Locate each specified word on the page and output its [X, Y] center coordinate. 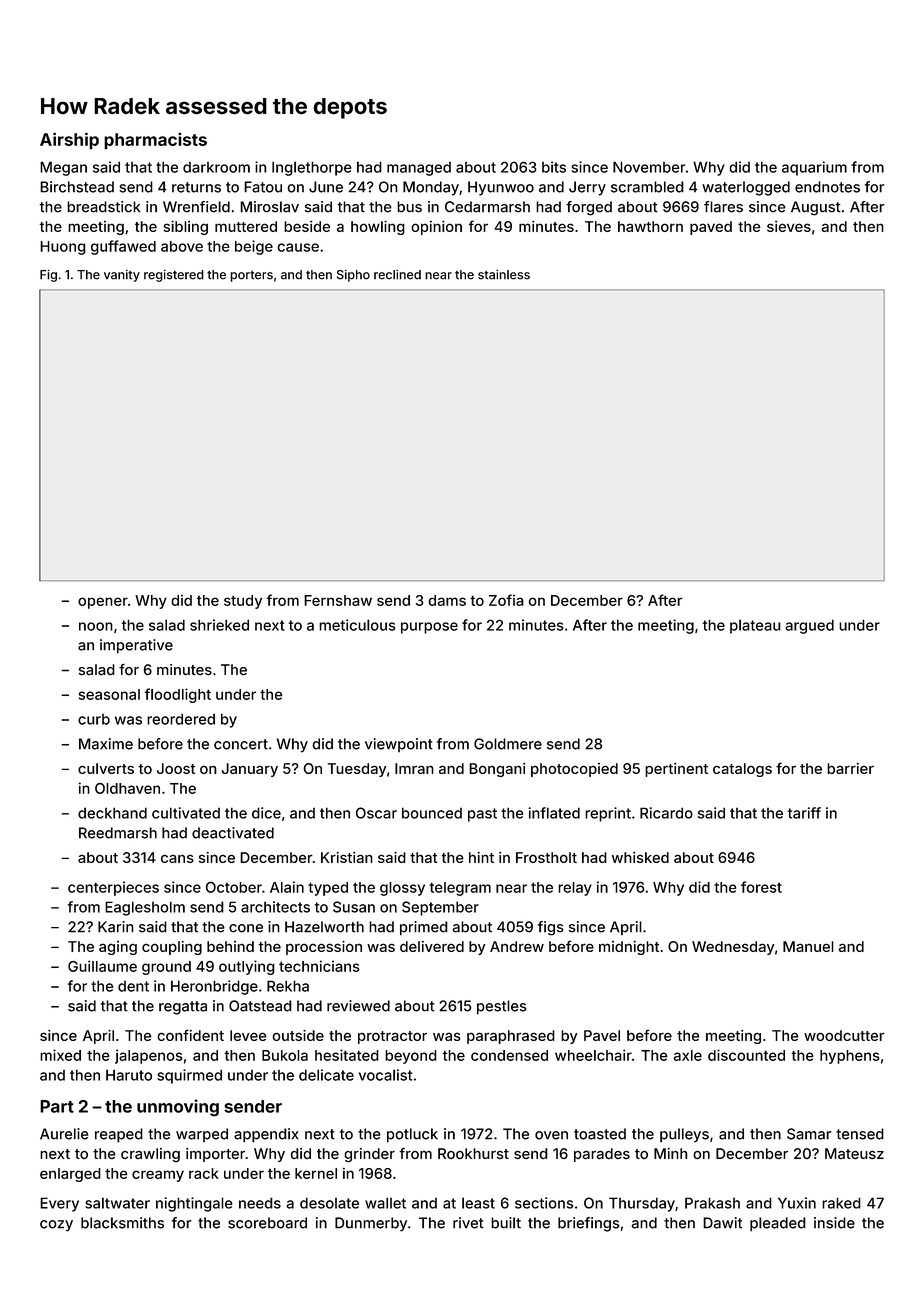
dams [447, 600]
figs [550, 928]
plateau [755, 626]
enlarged [70, 1175]
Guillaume [102, 966]
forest [761, 887]
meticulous [357, 625]
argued [809, 626]
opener [103, 603]
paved [711, 228]
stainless [504, 274]
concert [241, 744]
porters [251, 276]
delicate [326, 1075]
